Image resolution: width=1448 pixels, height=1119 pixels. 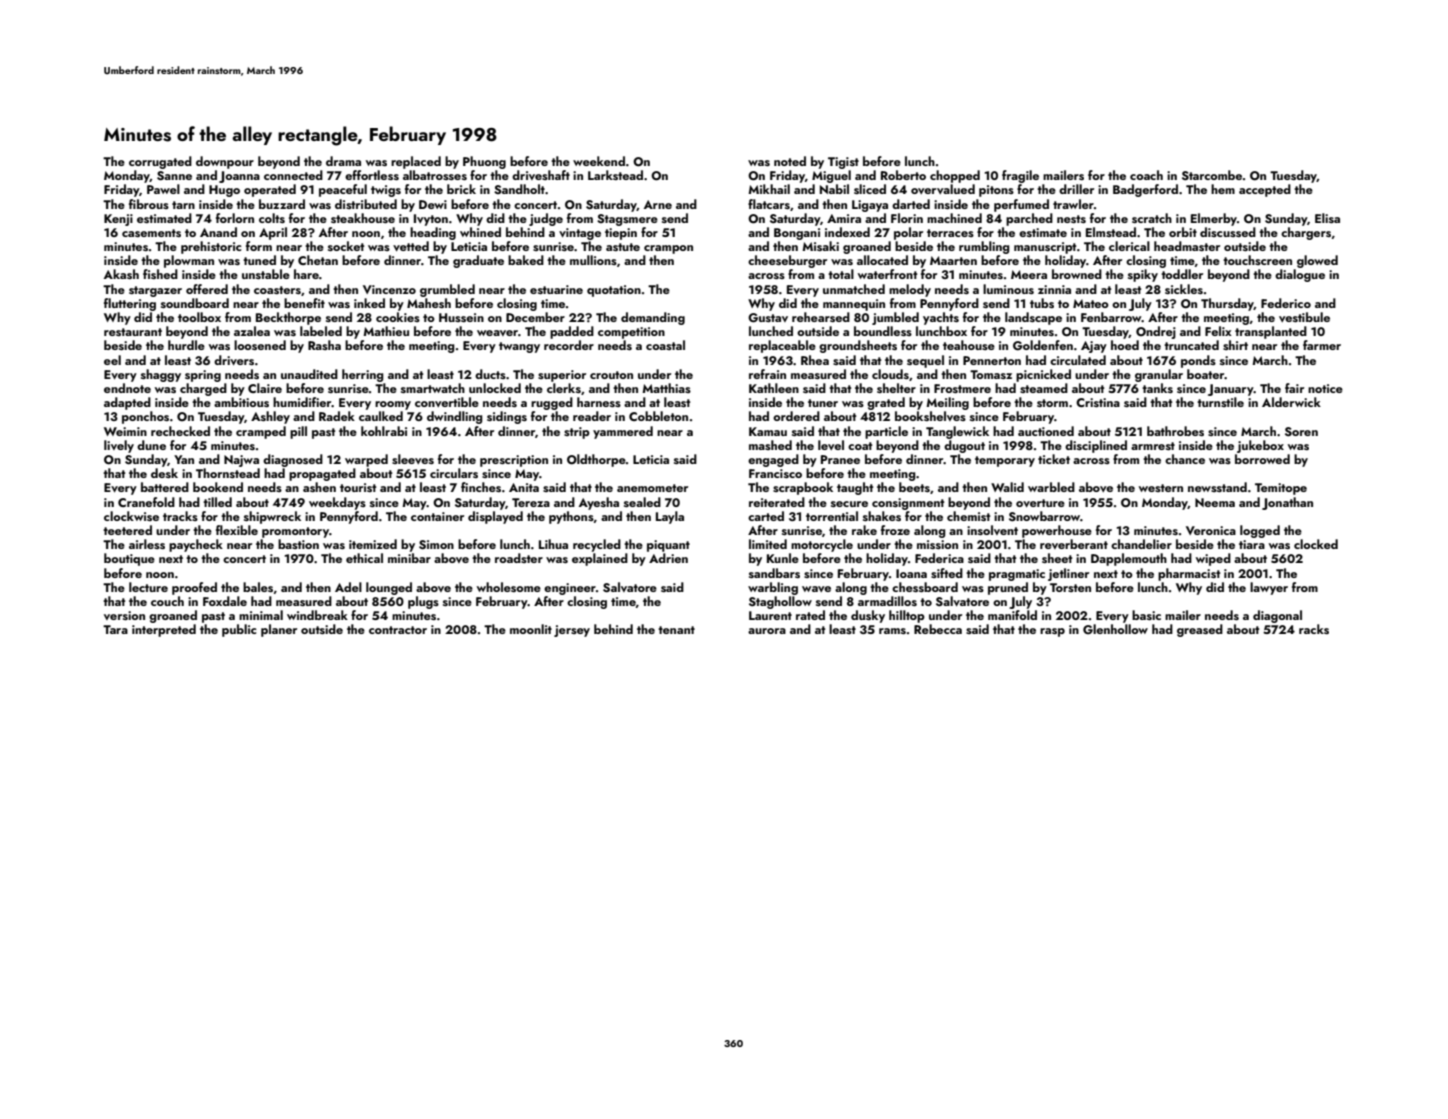 What do you see at coordinates (1175, 431) in the screenshot?
I see `bathrobes` at bounding box center [1175, 431].
